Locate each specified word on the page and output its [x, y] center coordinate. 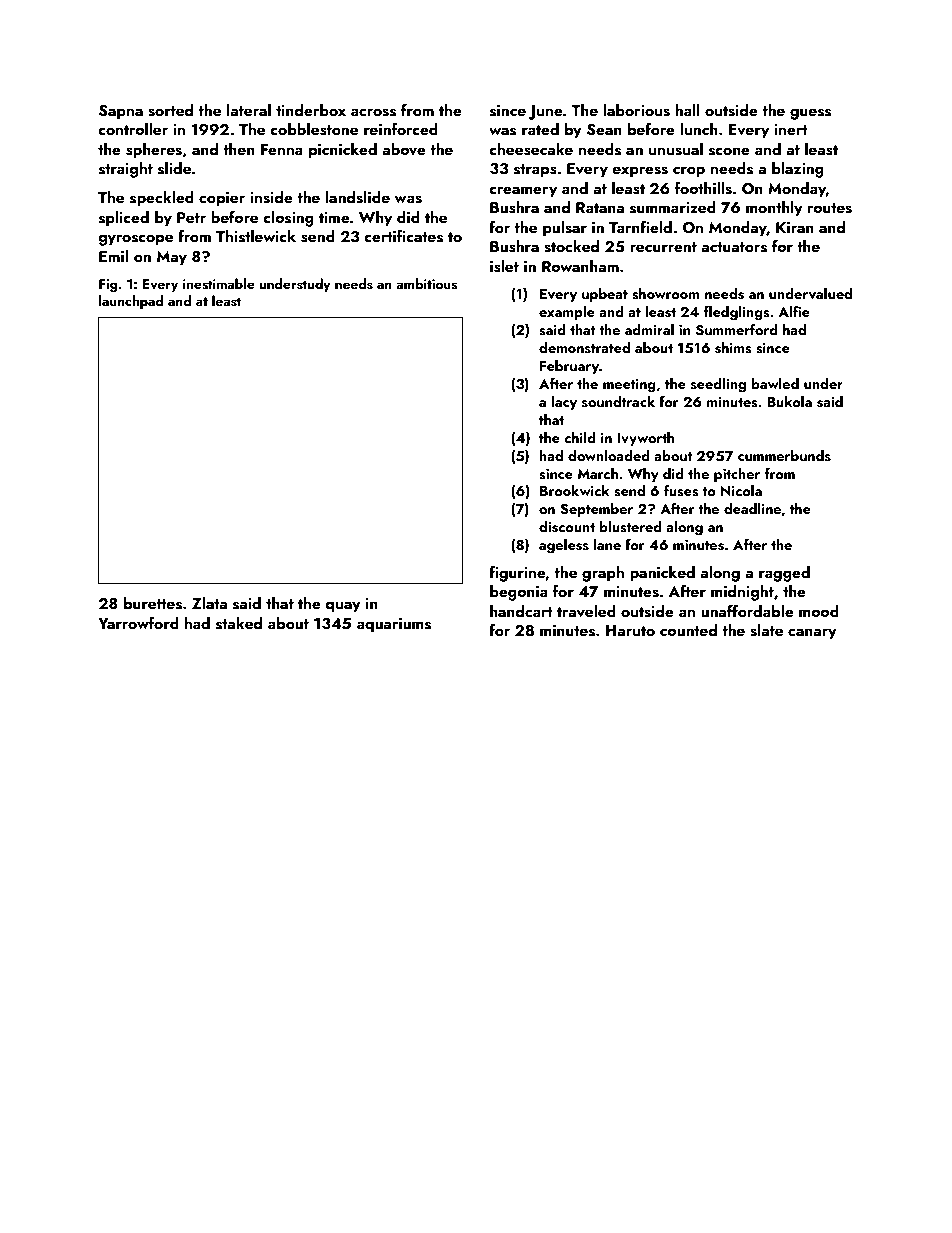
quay [343, 607]
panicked [662, 574]
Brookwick [574, 490]
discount [567, 527]
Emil [113, 256]
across [373, 112]
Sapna [121, 112]
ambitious [427, 284]
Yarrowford [138, 622]
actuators [734, 247]
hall [687, 110]
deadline [752, 508]
